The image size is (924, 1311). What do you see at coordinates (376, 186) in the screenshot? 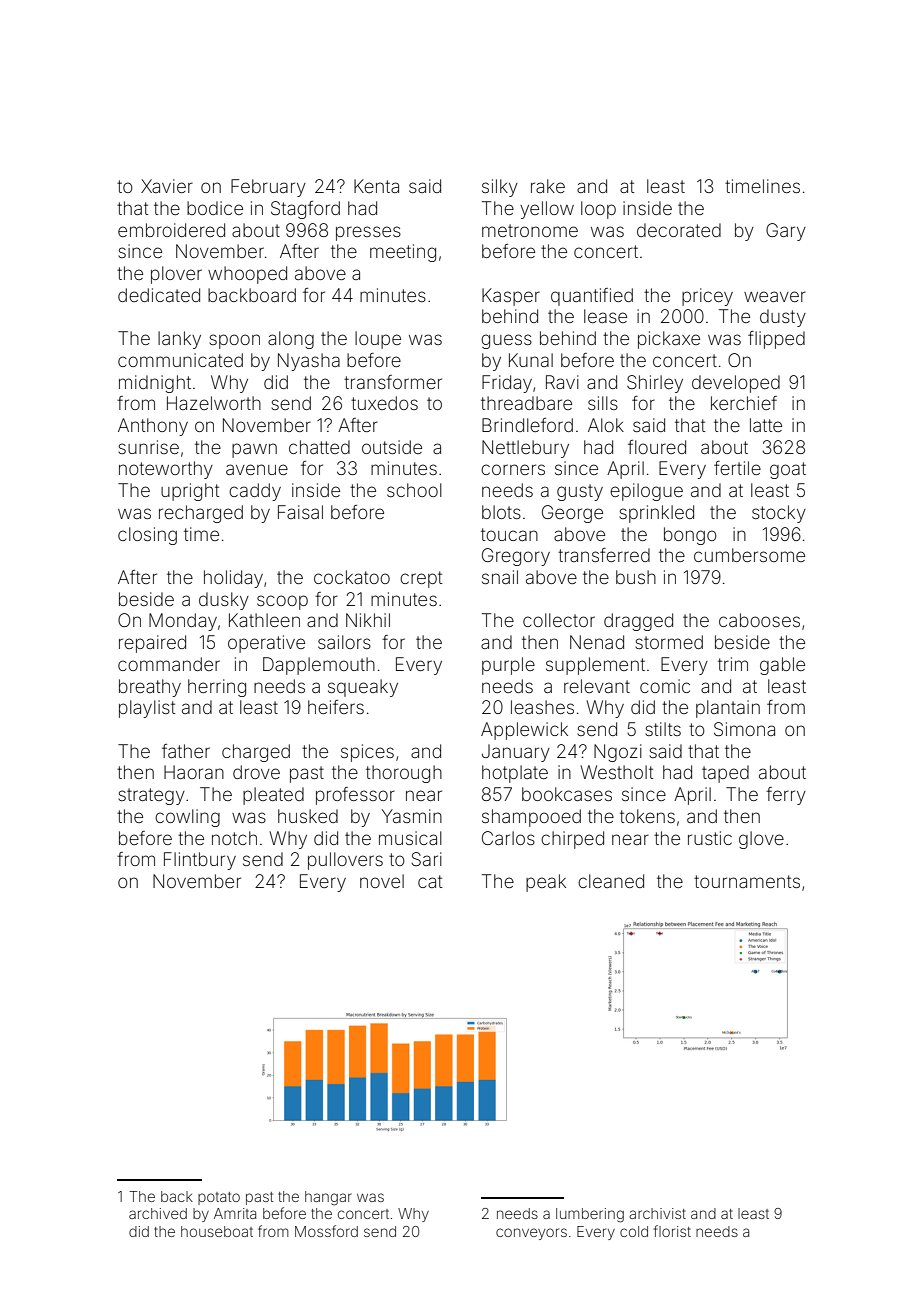
I see `Kenta` at bounding box center [376, 186].
